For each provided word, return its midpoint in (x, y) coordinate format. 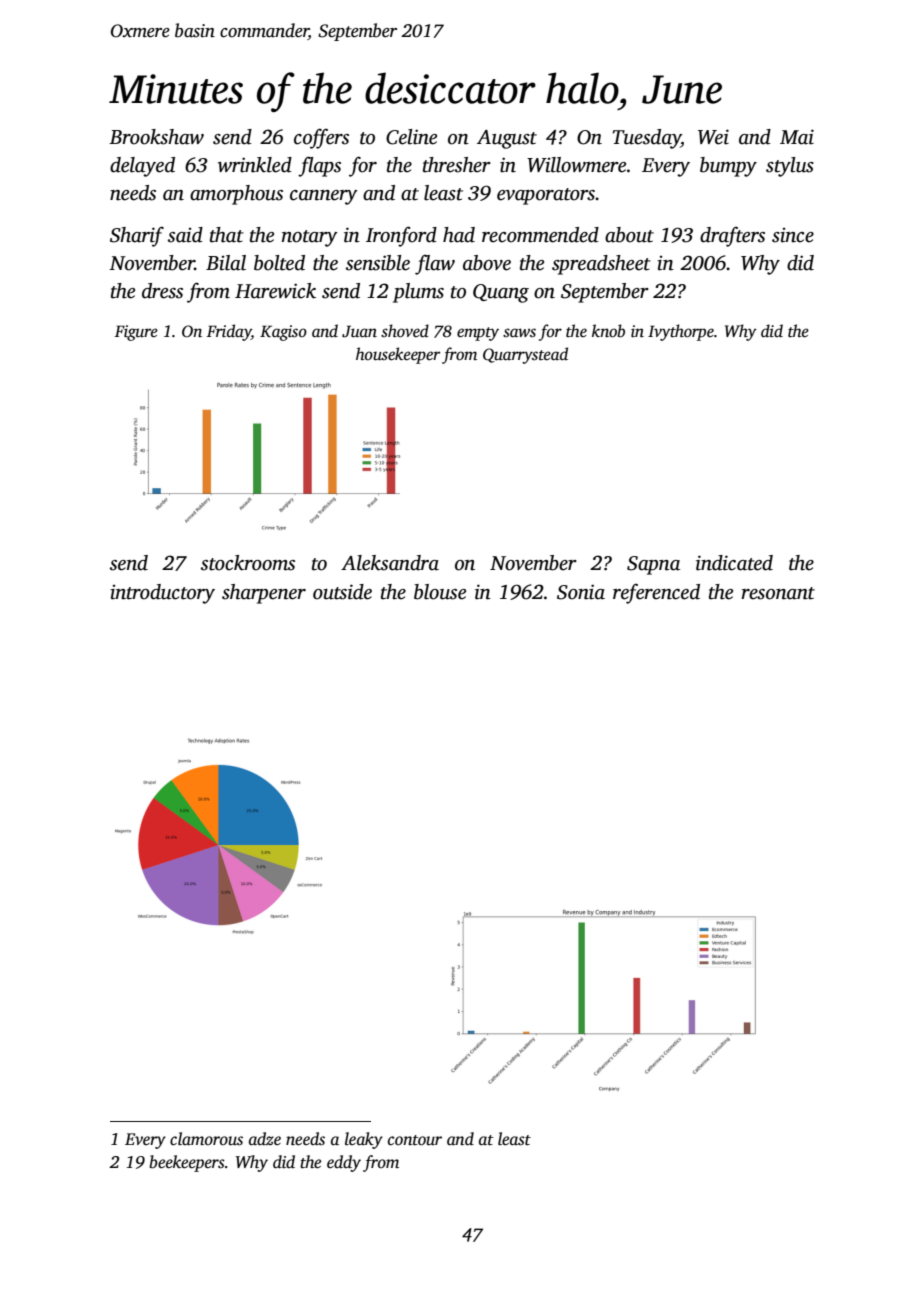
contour (415, 1140)
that (227, 235)
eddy (344, 1163)
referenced (656, 593)
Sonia (581, 592)
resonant (778, 593)
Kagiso (283, 333)
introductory (162, 594)
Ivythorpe (681, 332)
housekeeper (398, 355)
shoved (405, 331)
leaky (364, 1140)
